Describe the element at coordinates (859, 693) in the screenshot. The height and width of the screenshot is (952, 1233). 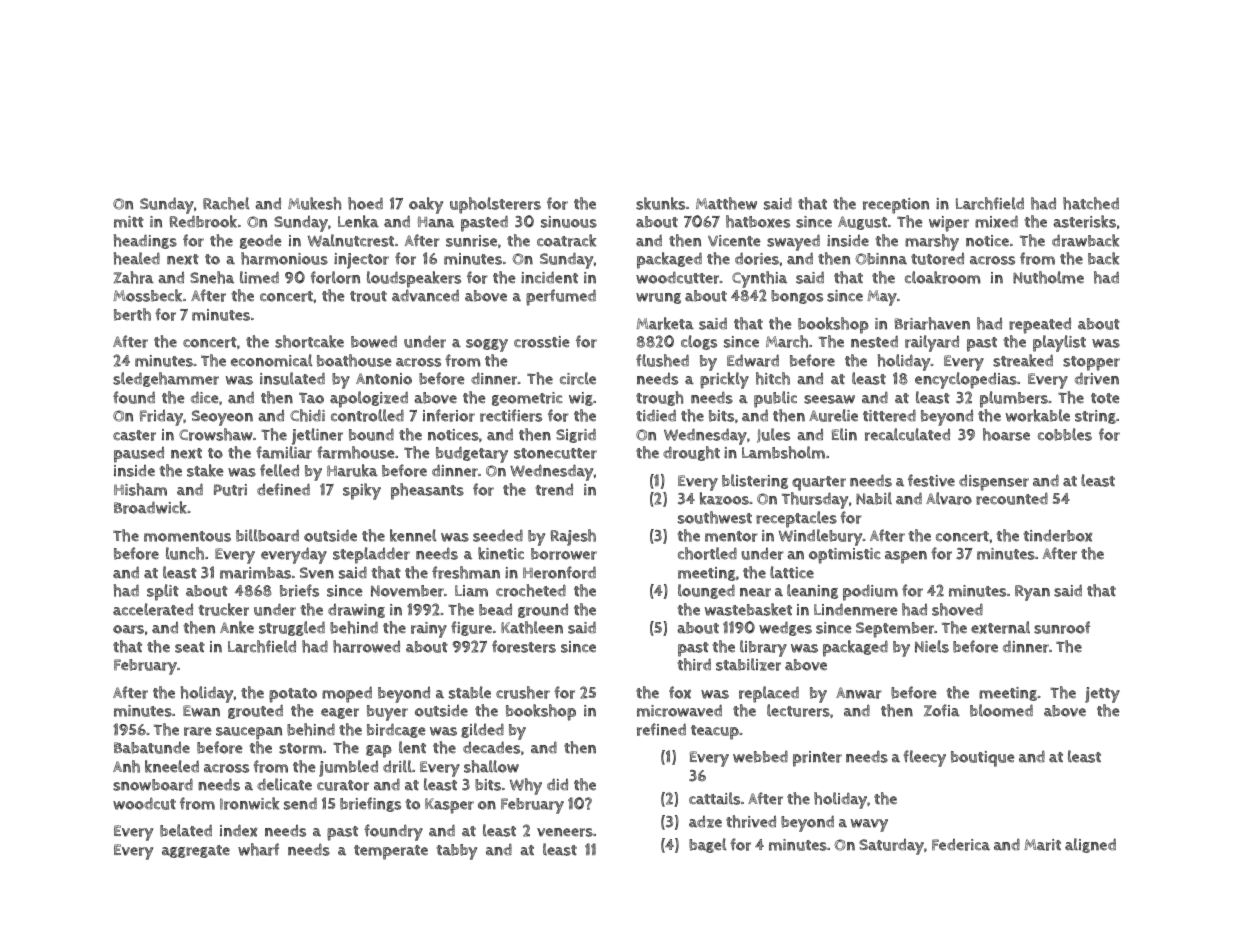
I see `Anwar` at that location.
